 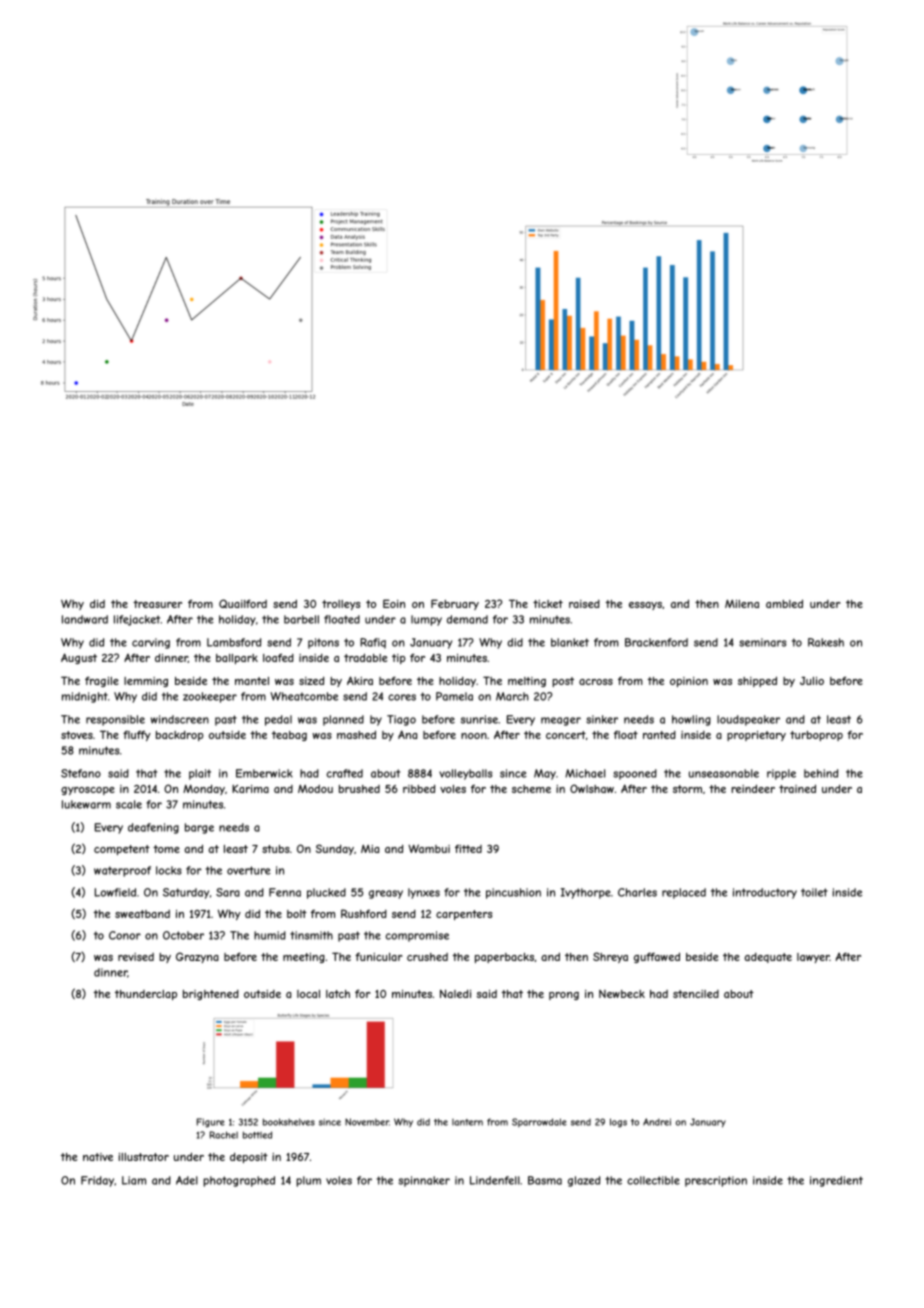 I want to click on Milena, so click(x=742, y=603).
